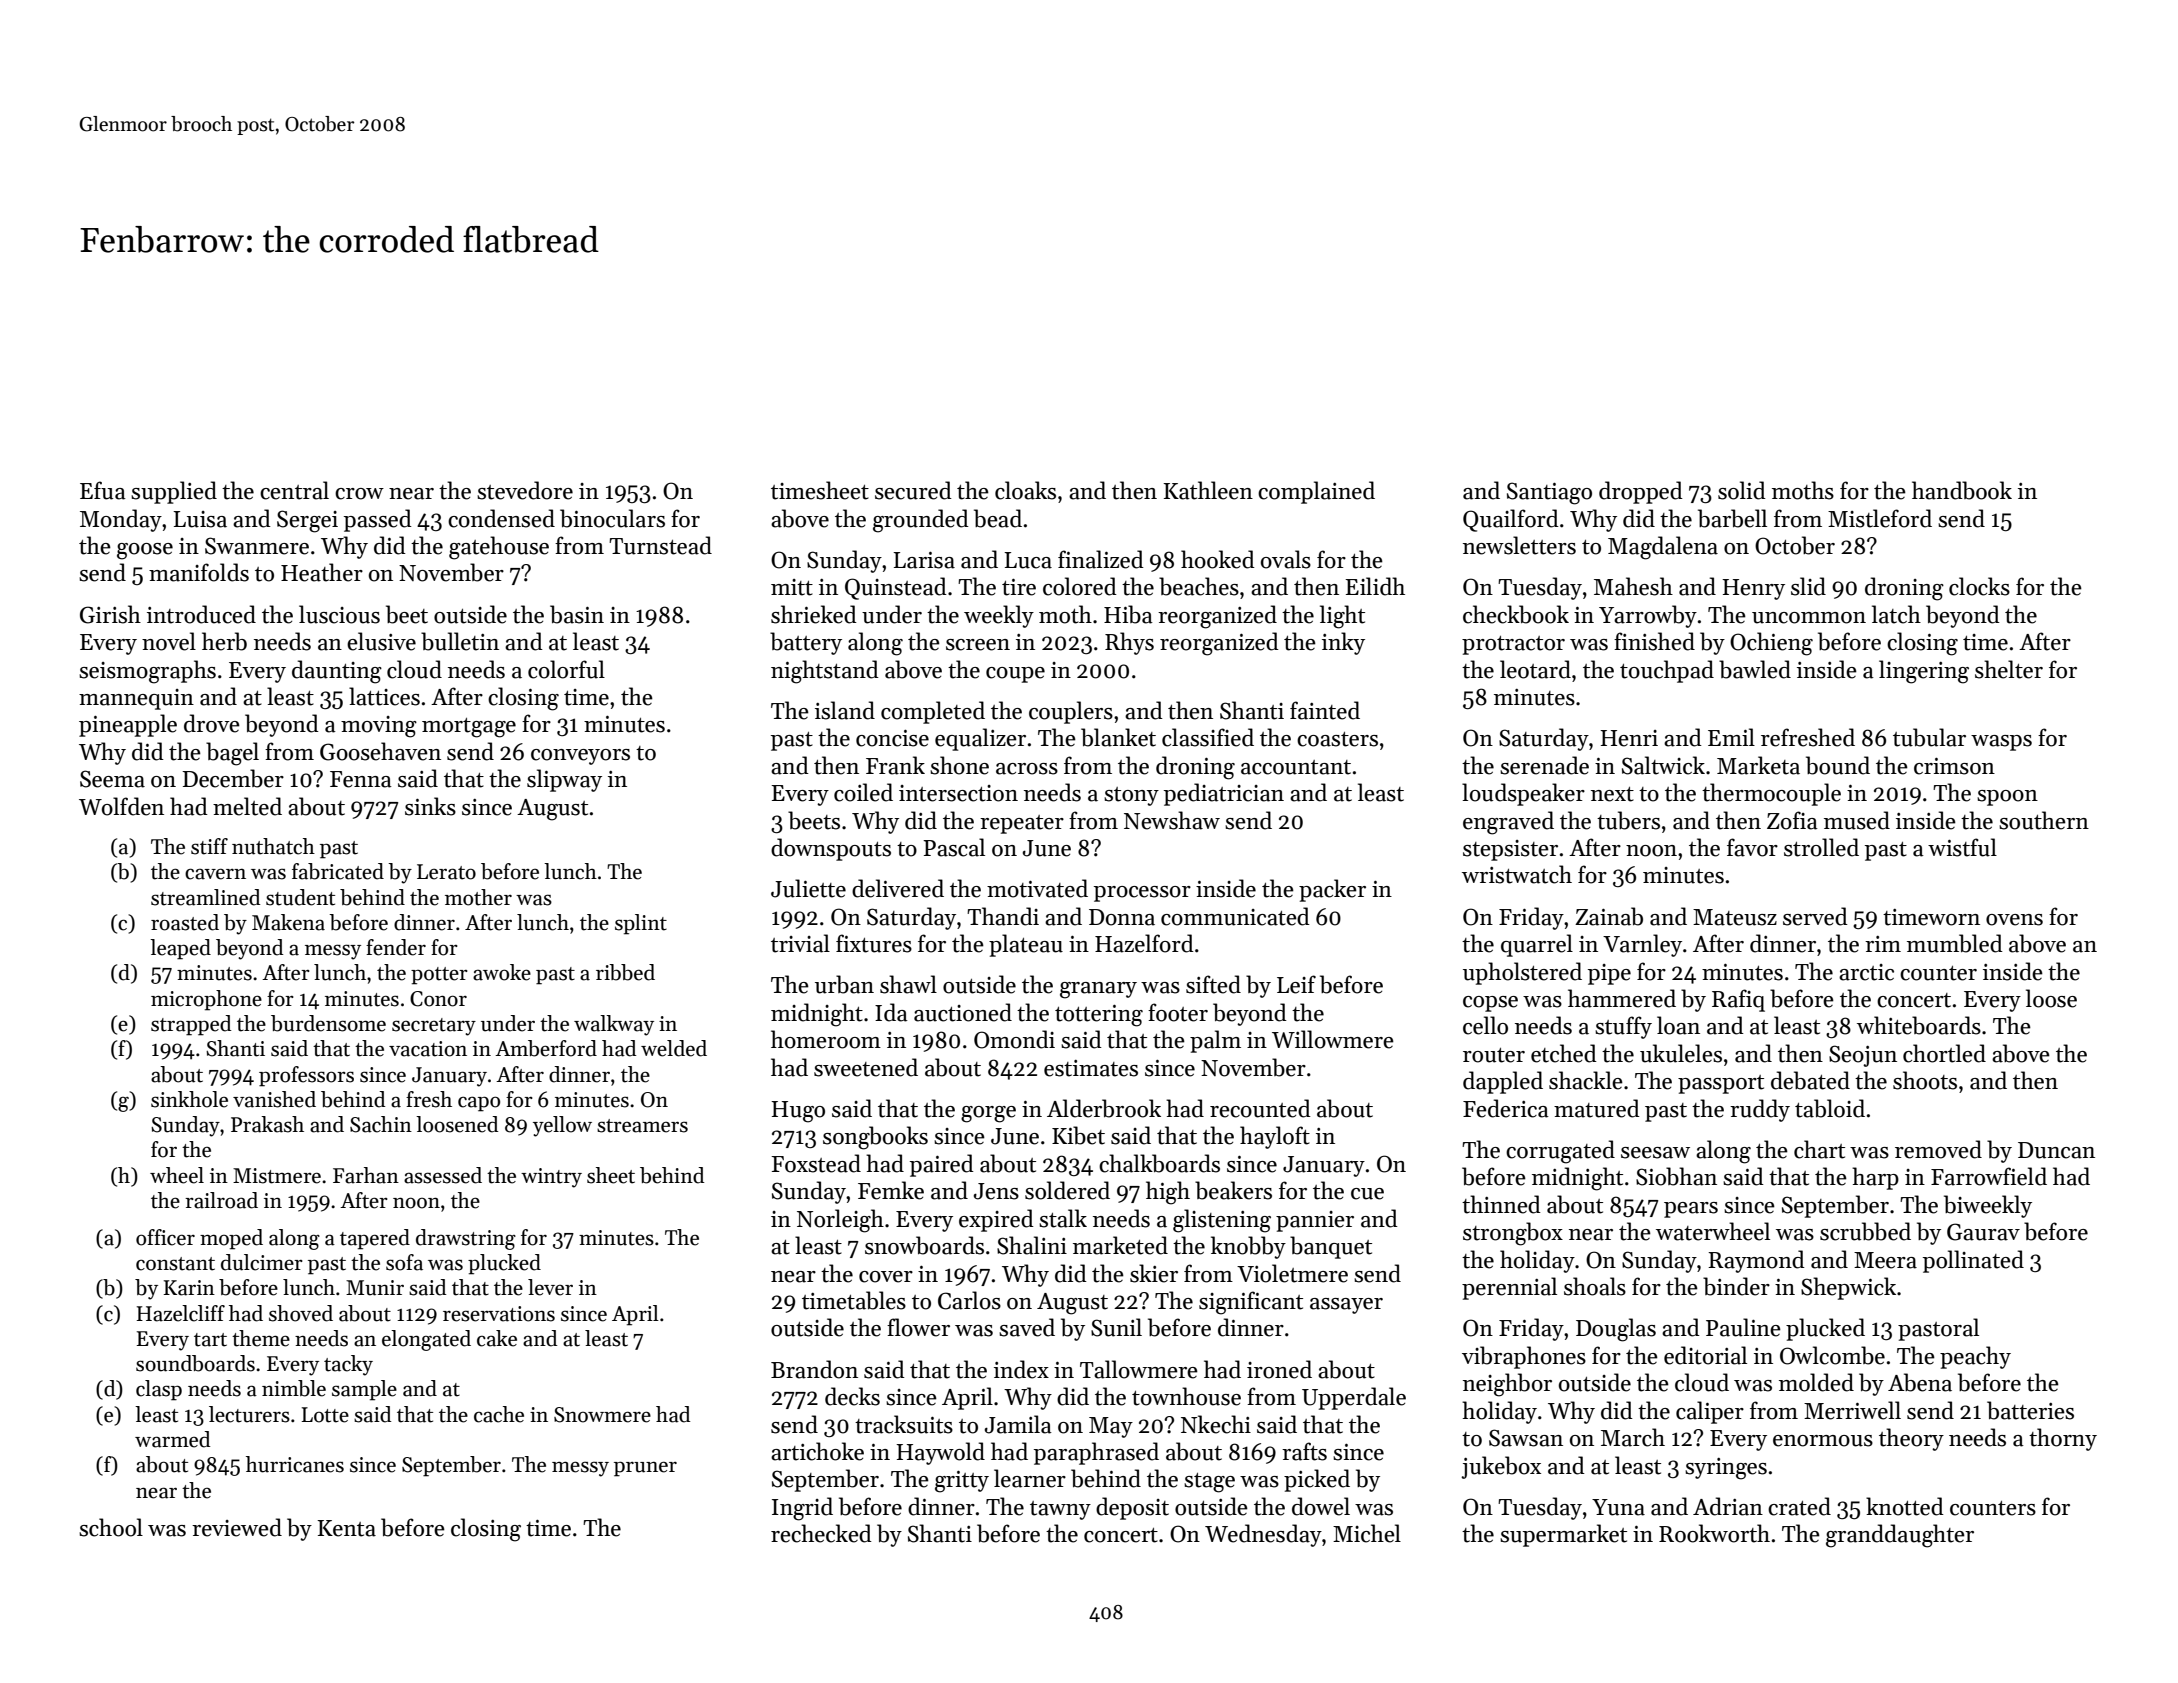 This page has height=1683, width=2178. What do you see at coordinates (1263, 1535) in the page?
I see `Wednesday` at bounding box center [1263, 1535].
